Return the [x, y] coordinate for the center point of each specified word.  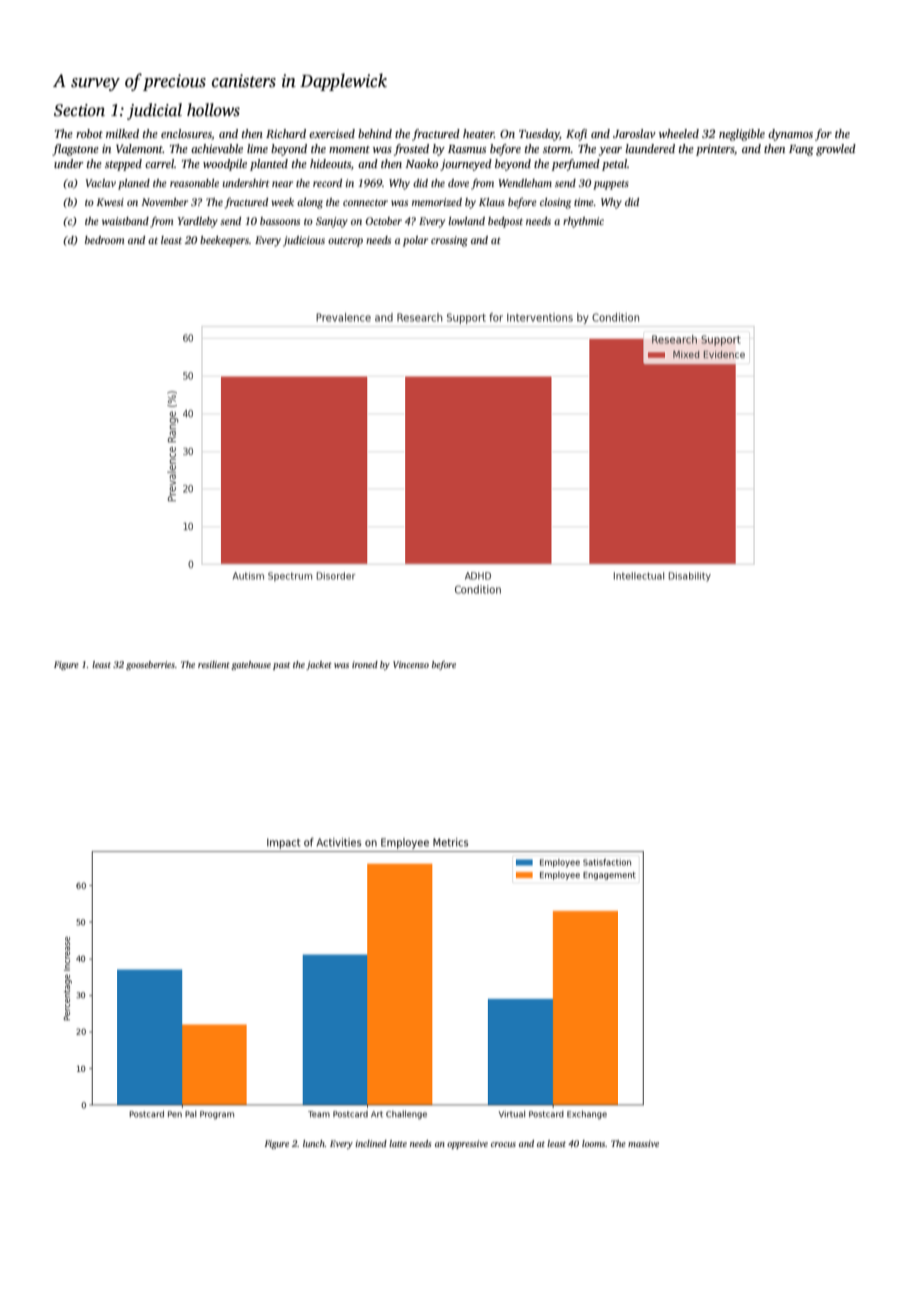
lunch [314, 1143]
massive [643, 1143]
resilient [214, 664]
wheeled [679, 133]
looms [593, 1143]
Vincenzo [411, 664]
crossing [449, 241]
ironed [365, 664]
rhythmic [583, 222]
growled [836, 150]
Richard [286, 133]
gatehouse [251, 665]
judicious [304, 241]
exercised [332, 133]
